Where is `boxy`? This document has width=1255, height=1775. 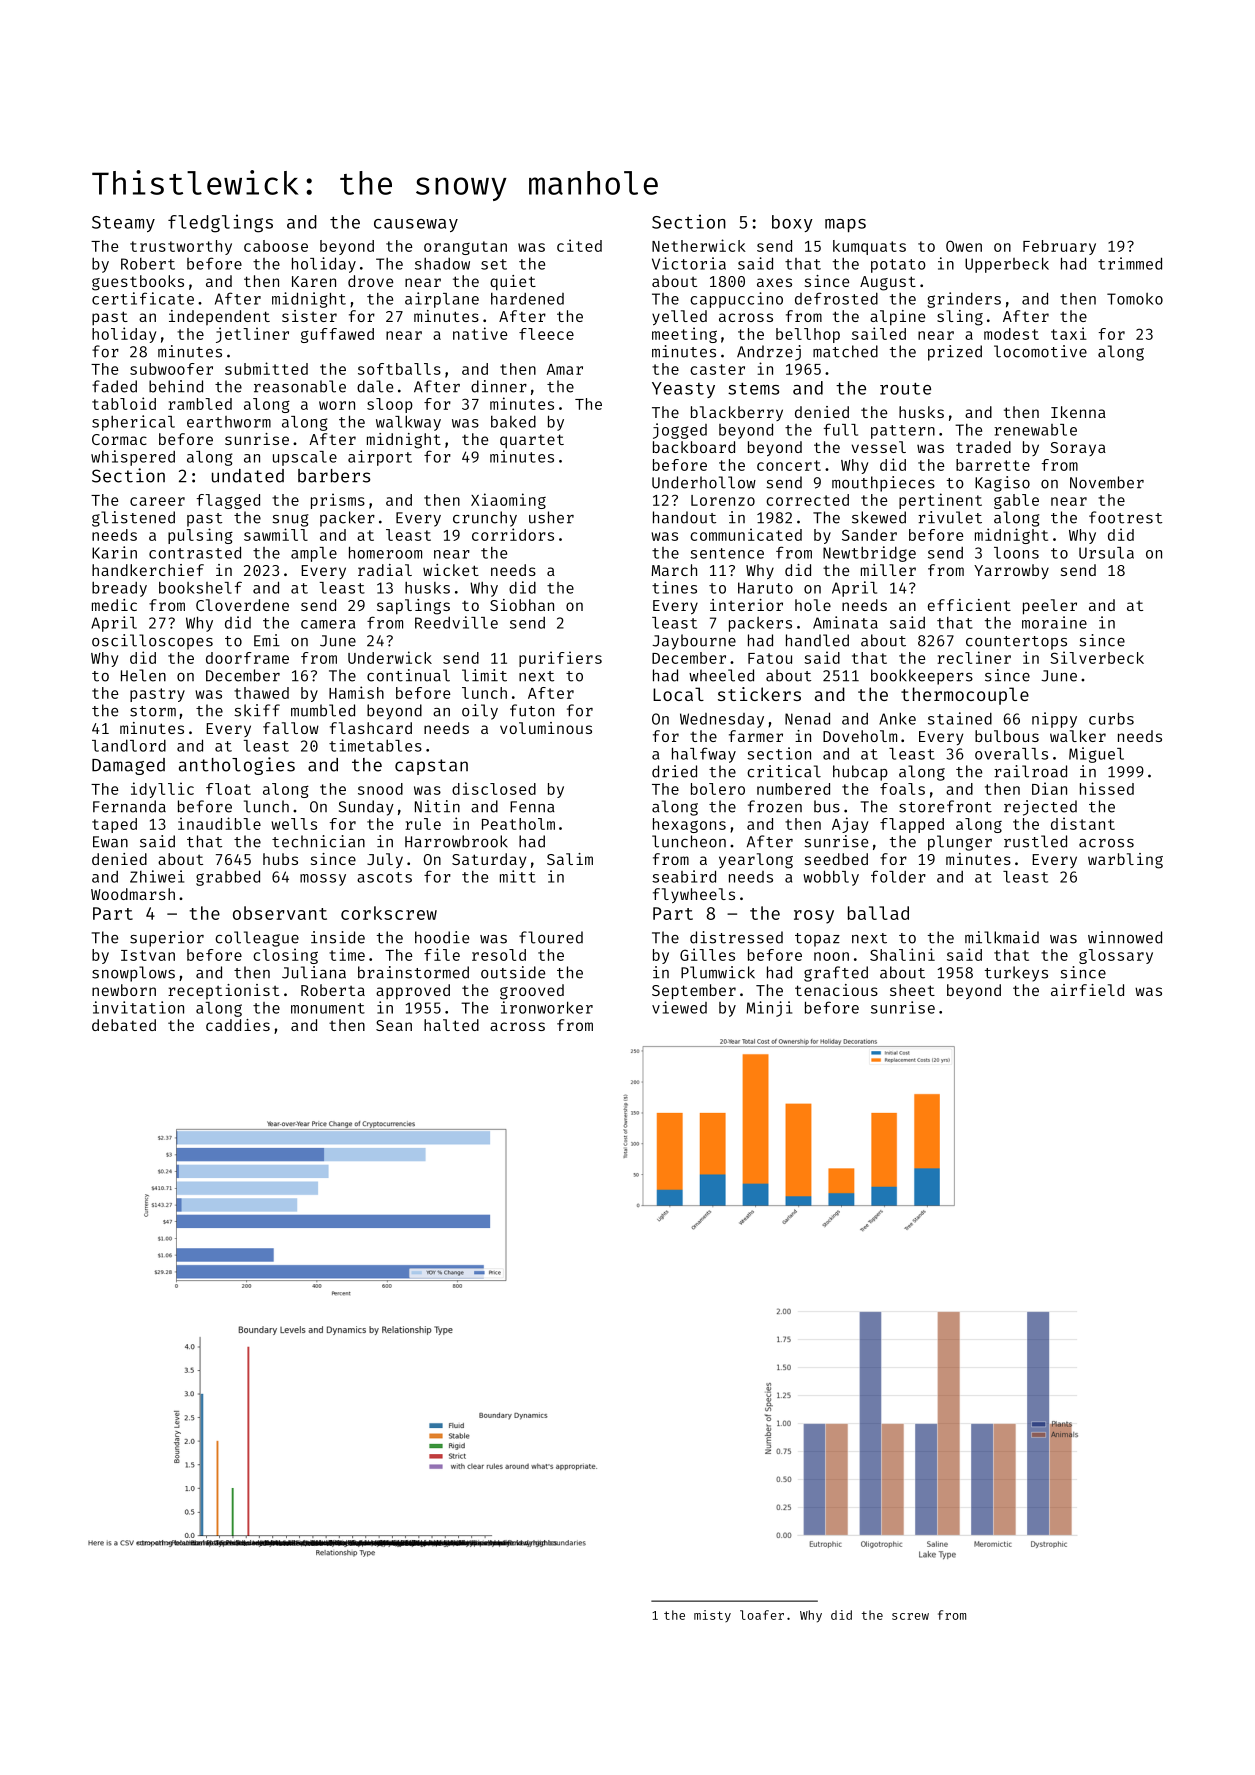
boxy is located at coordinates (792, 223).
